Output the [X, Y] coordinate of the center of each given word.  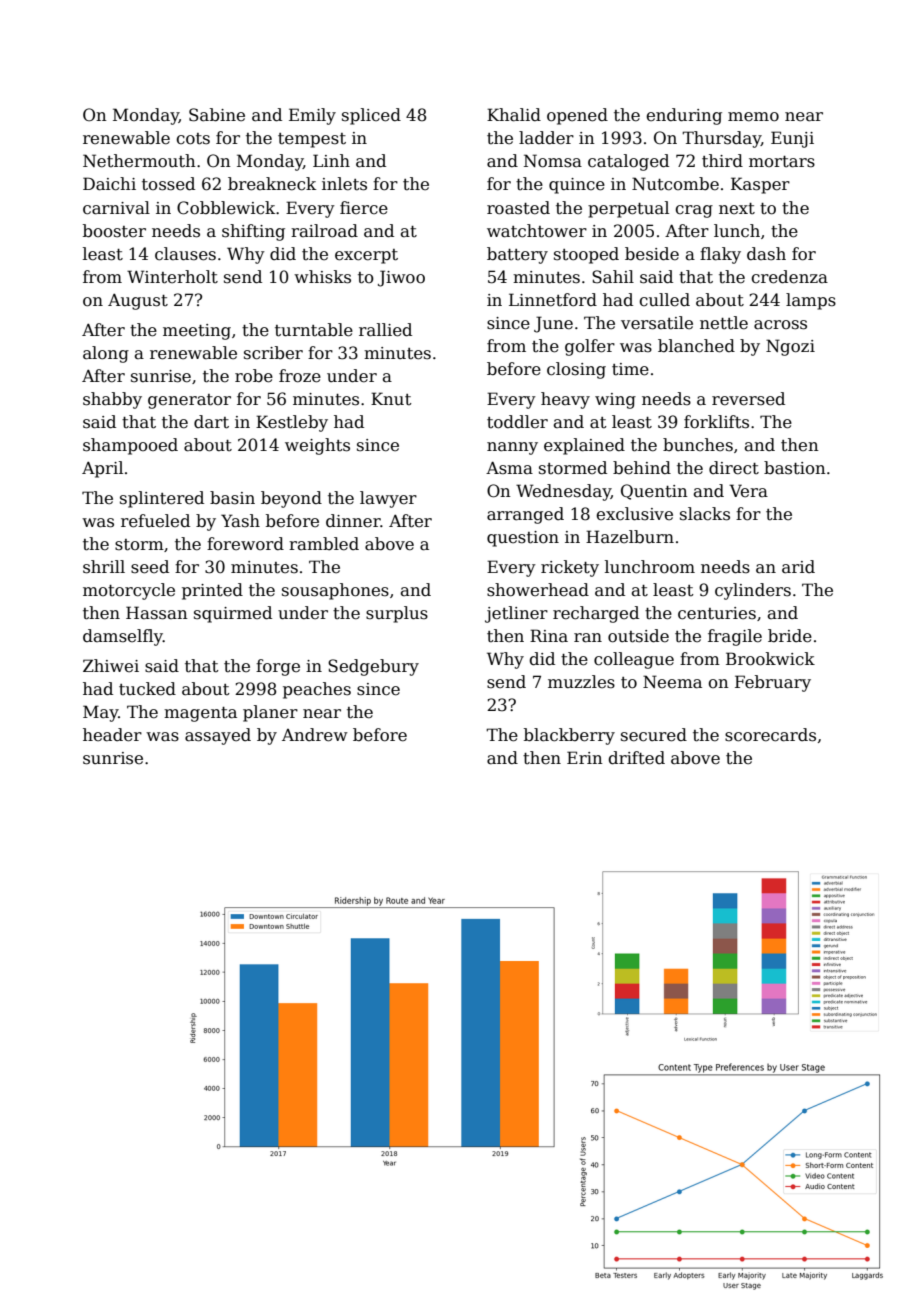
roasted [518, 208]
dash [766, 254]
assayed [218, 736]
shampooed [130, 446]
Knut [391, 399]
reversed [748, 399]
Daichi [109, 184]
